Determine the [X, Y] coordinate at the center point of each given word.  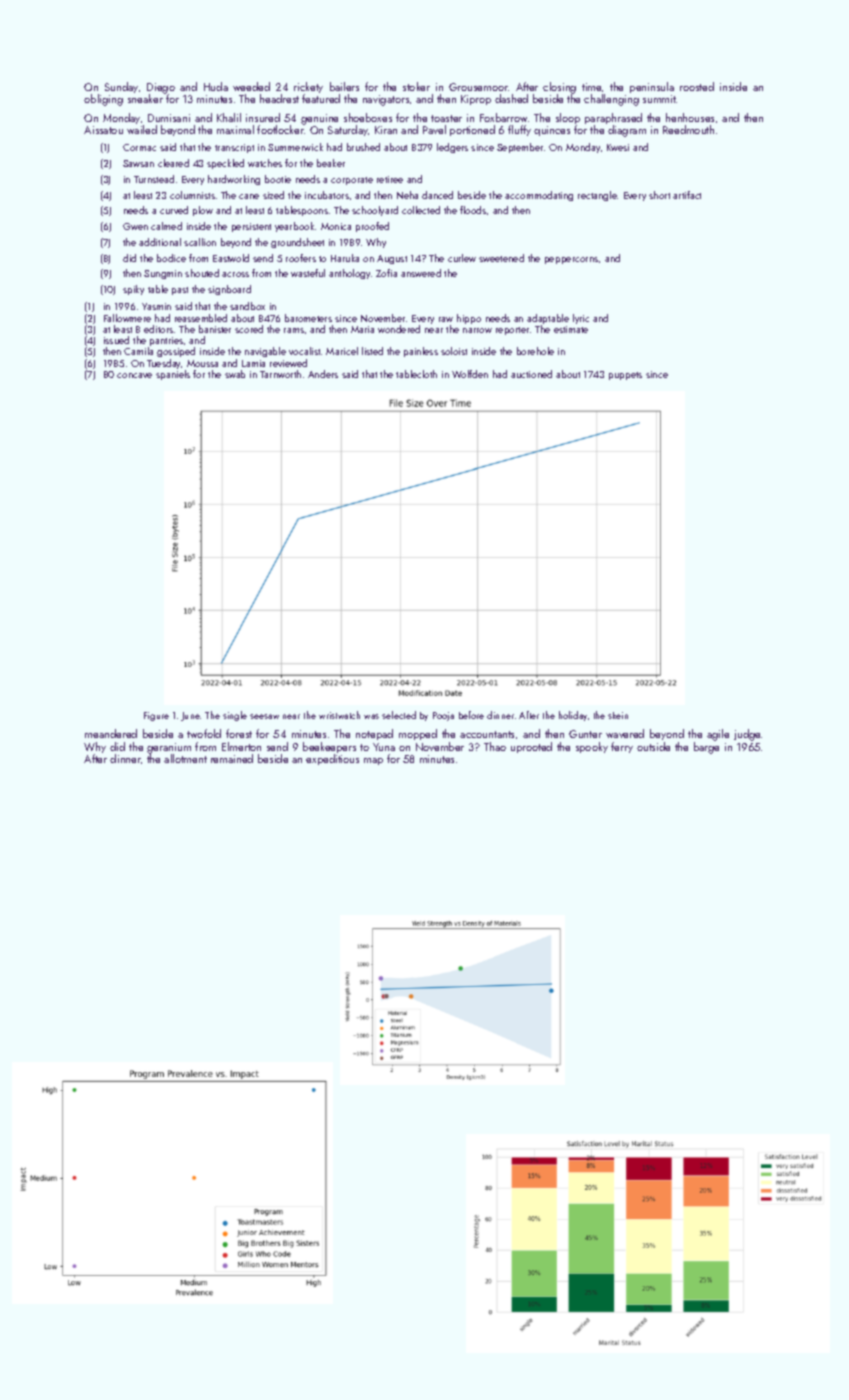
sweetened [501, 258]
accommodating [539, 196]
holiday [573, 716]
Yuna [384, 747]
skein [618, 715]
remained [232, 758]
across [235, 274]
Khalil [229, 117]
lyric [581, 319]
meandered [111, 733]
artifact [687, 195]
